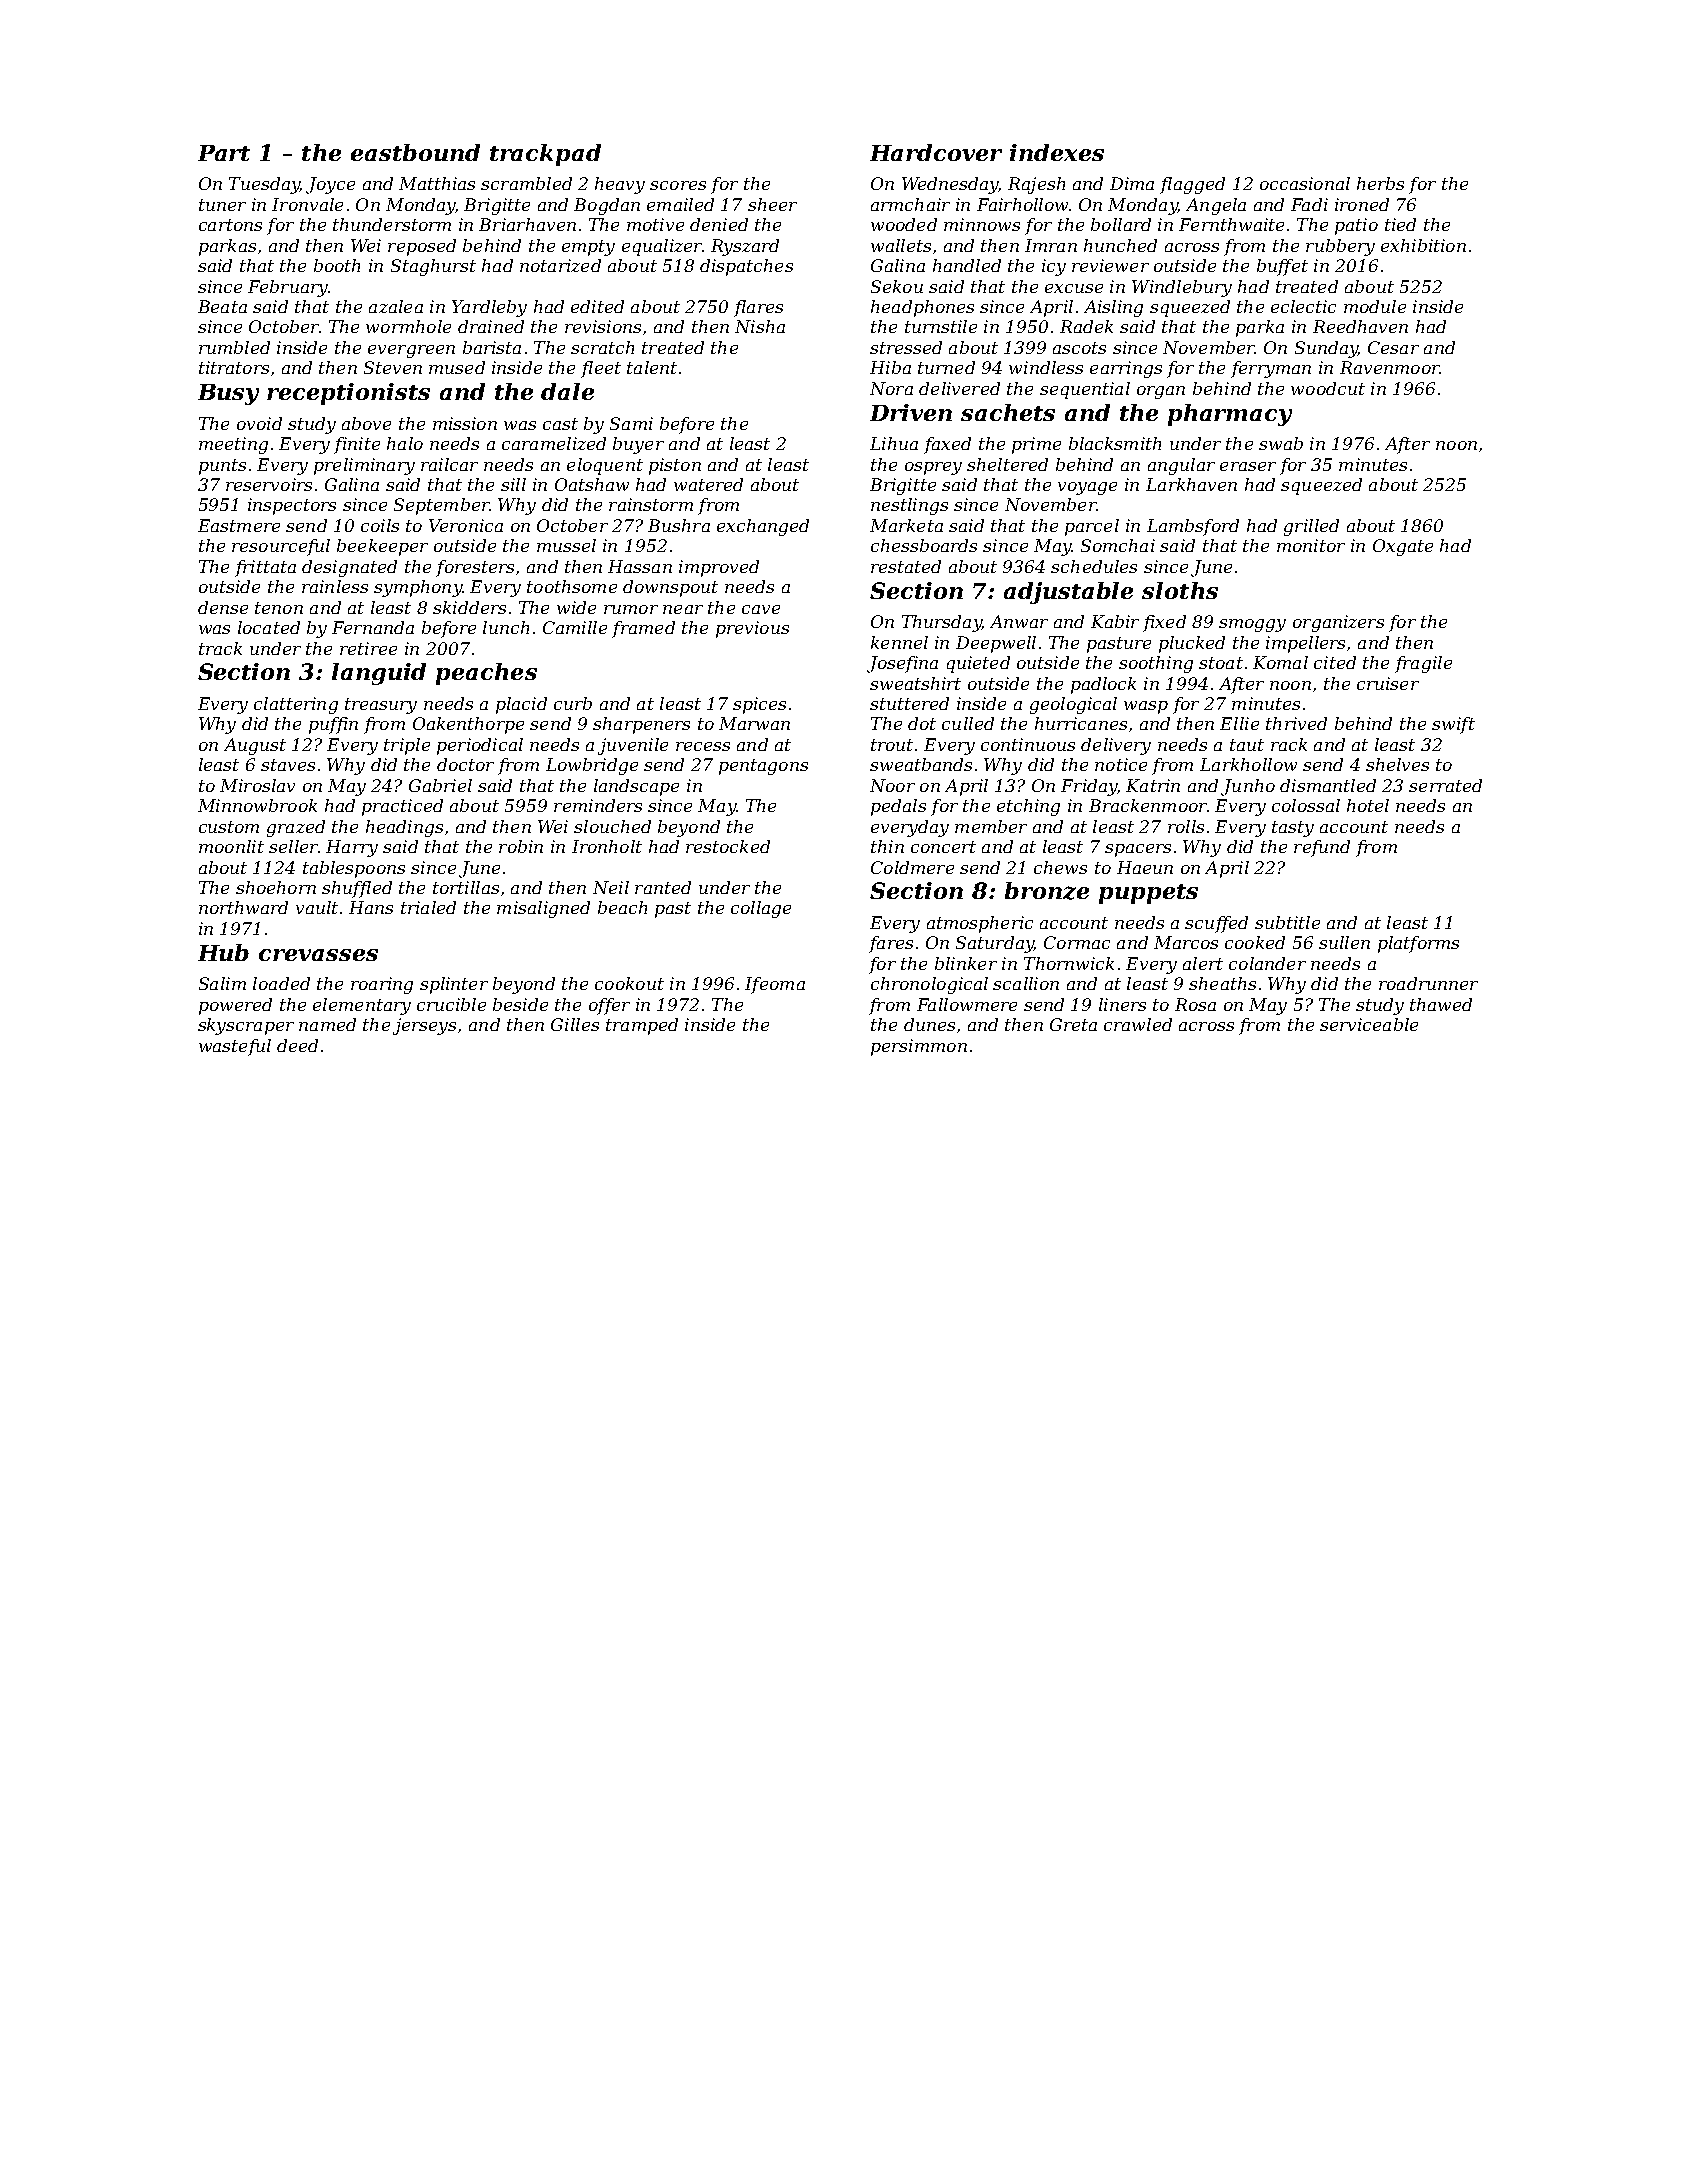  I want to click on piston, so click(675, 466).
